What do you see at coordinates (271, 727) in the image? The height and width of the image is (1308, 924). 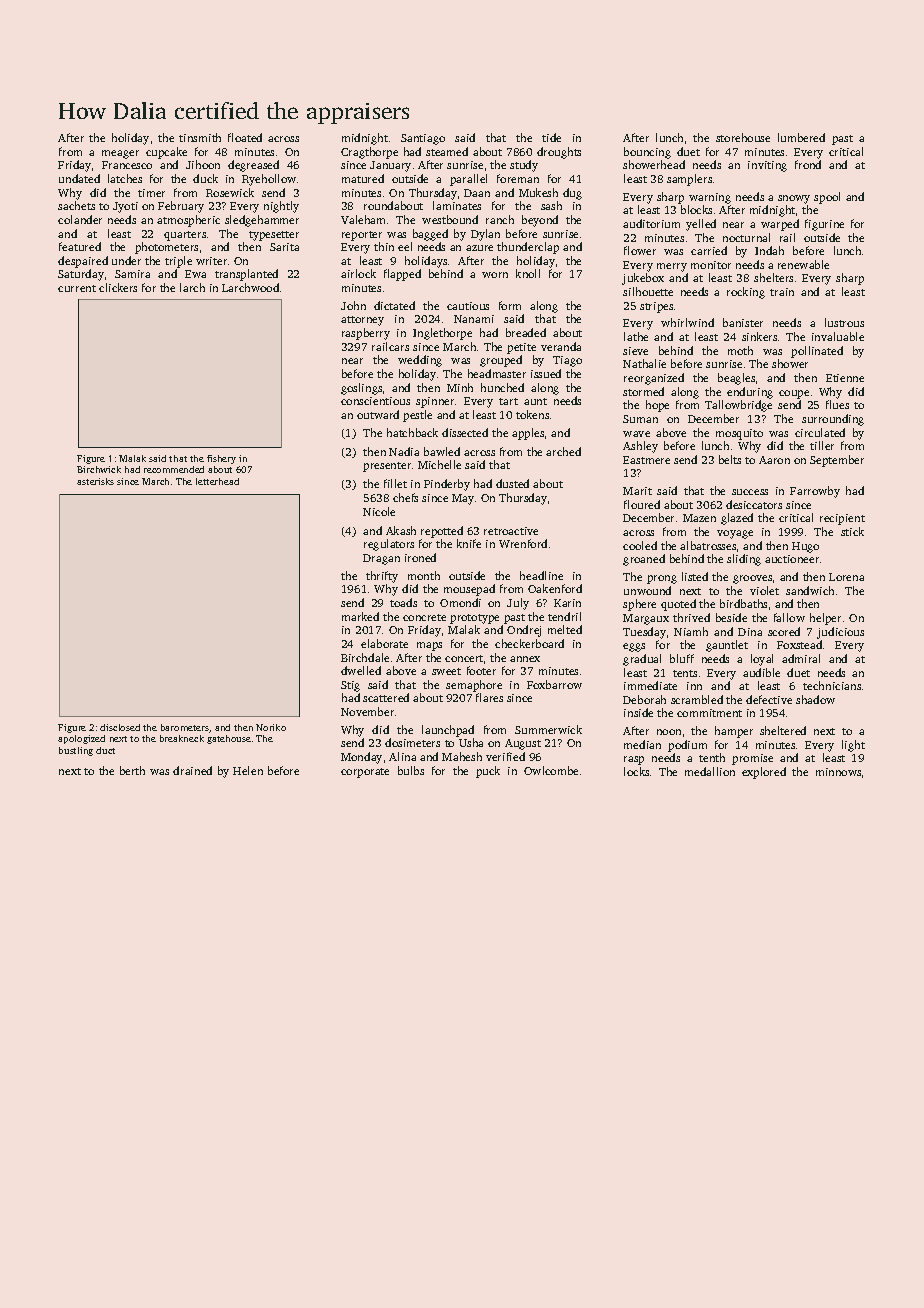 I see `Noriko` at bounding box center [271, 727].
